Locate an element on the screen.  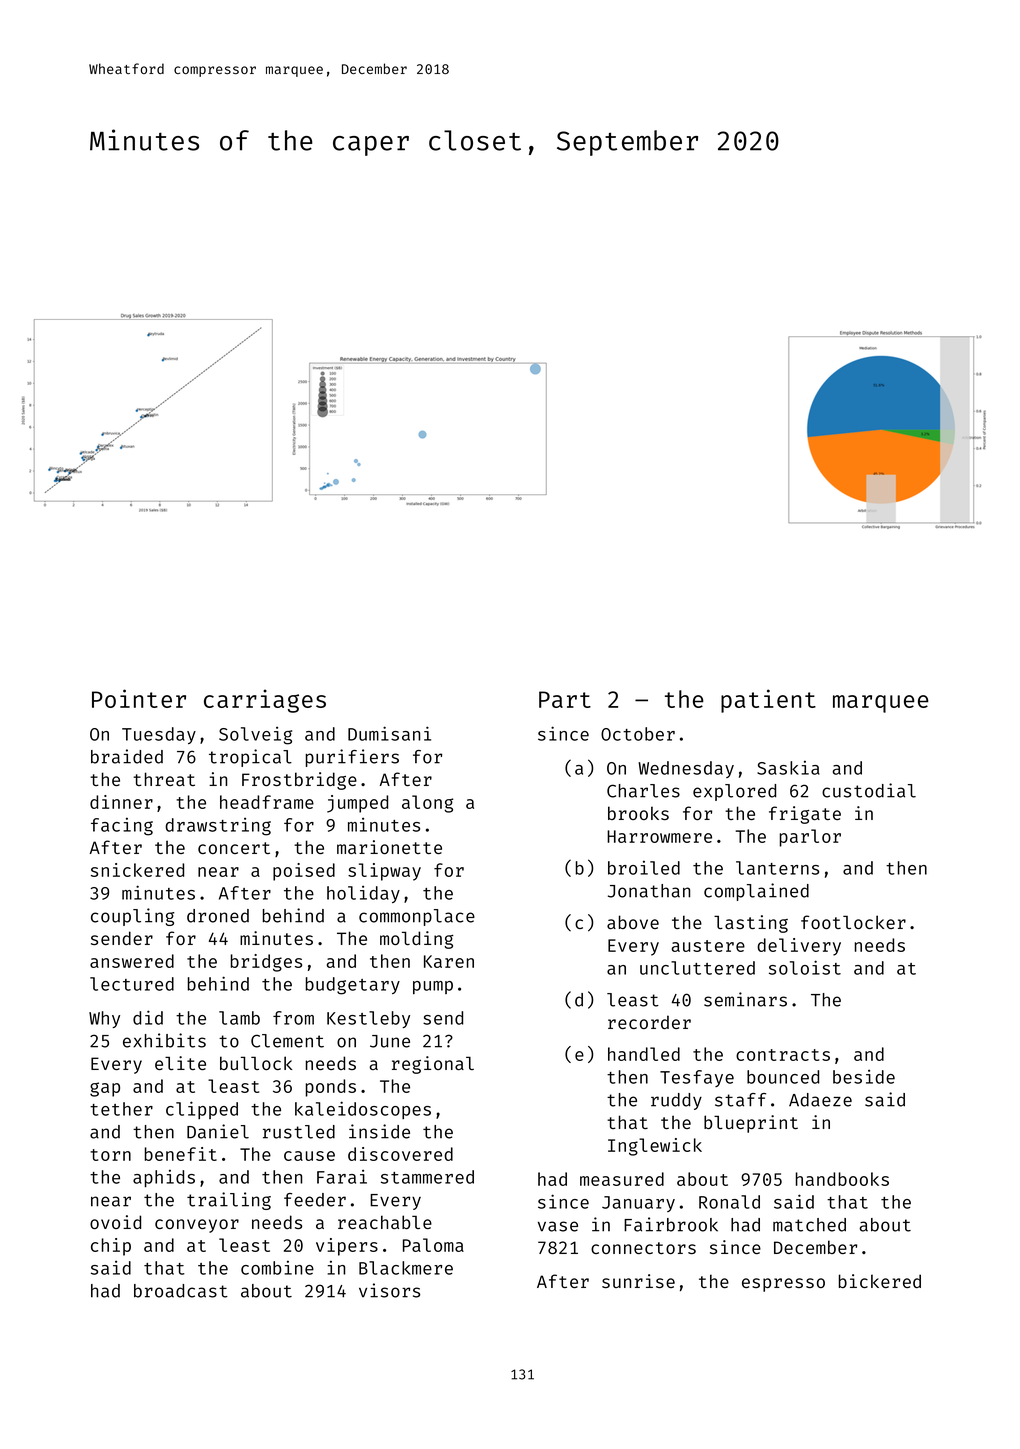
Fairbrook is located at coordinates (671, 1224).
